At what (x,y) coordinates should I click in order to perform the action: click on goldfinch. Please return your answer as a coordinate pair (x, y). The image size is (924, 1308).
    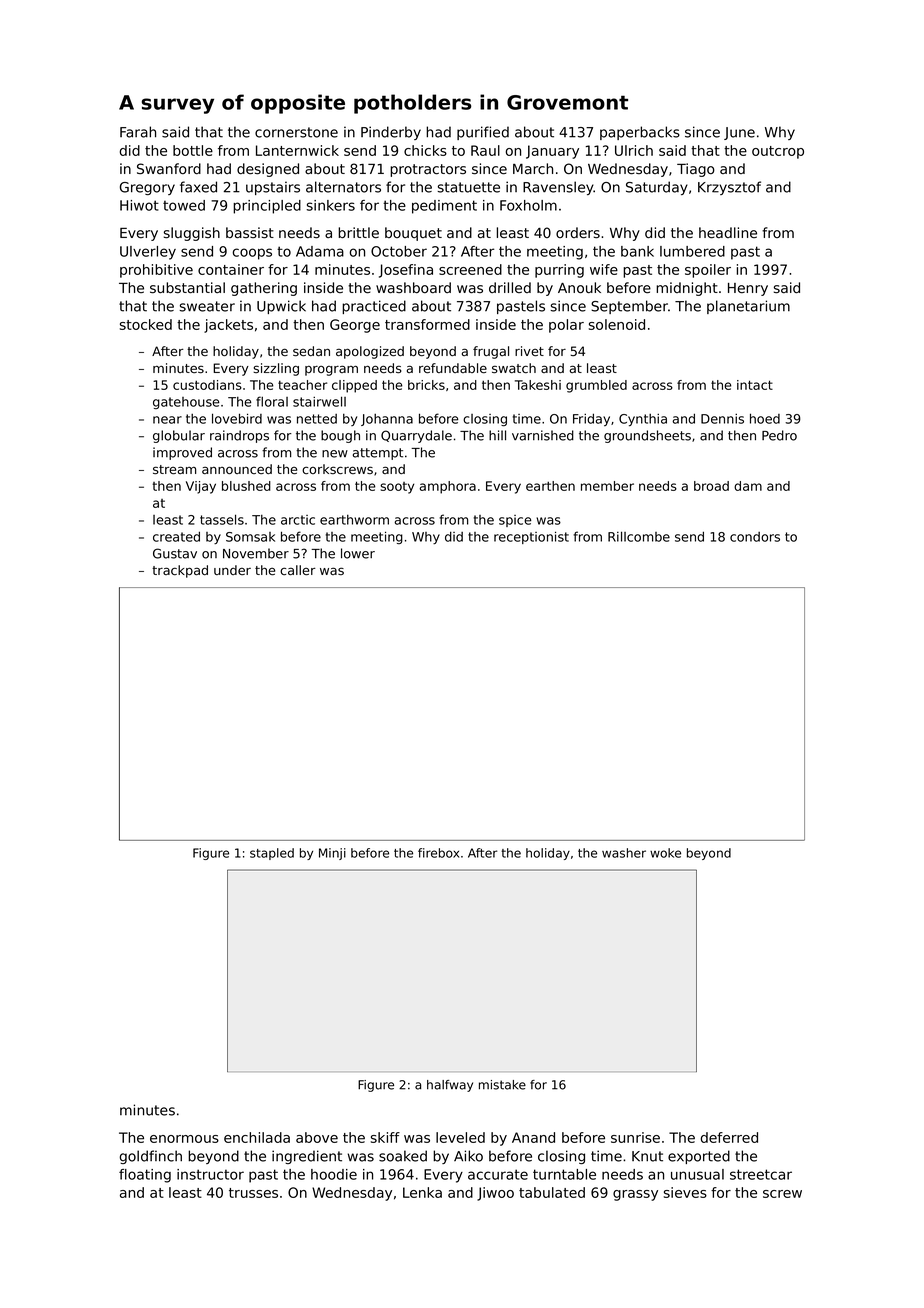
    Looking at the image, I should click on (151, 1157).
